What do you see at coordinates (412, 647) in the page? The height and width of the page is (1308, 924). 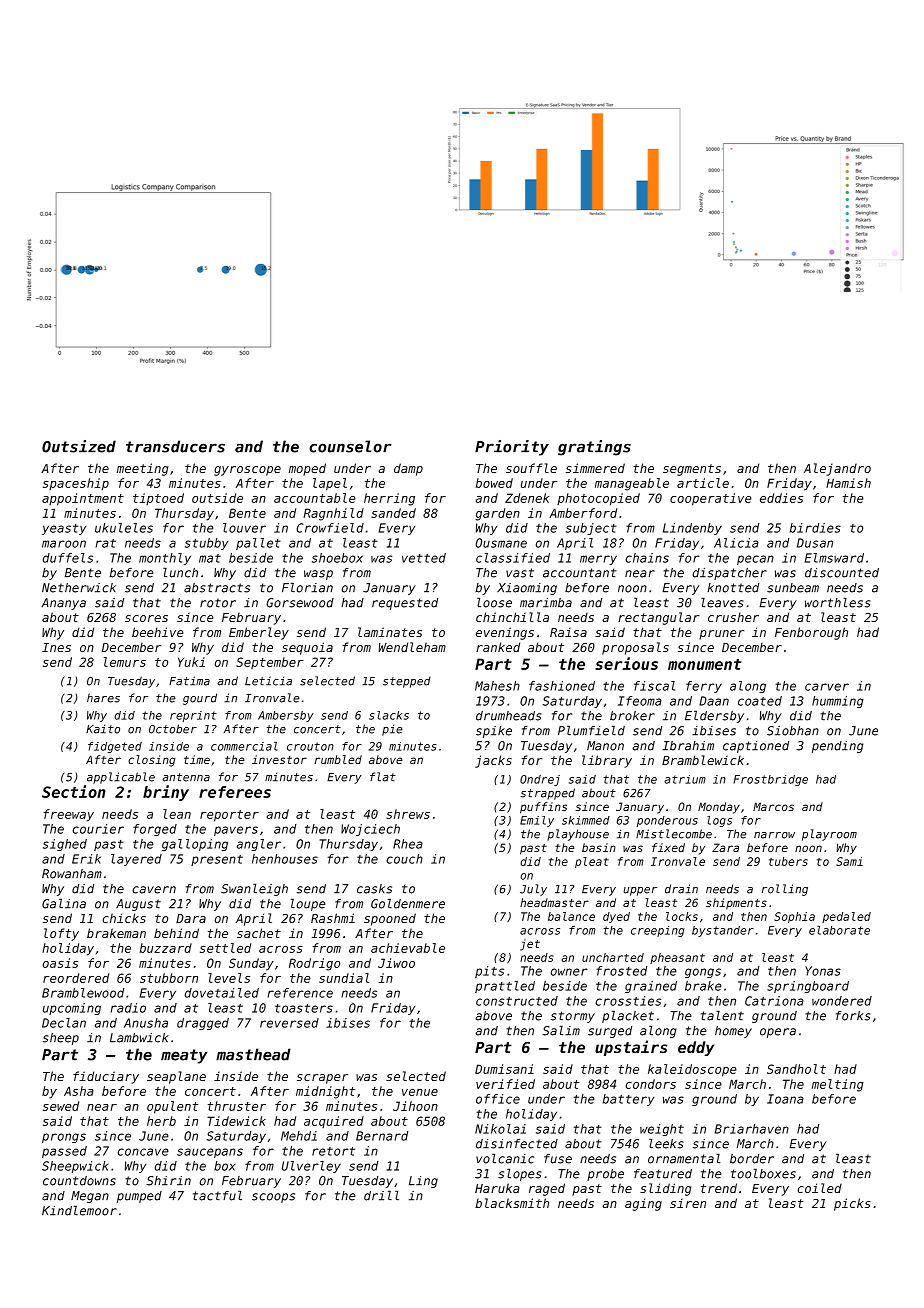 I see `Wendleham` at bounding box center [412, 647].
